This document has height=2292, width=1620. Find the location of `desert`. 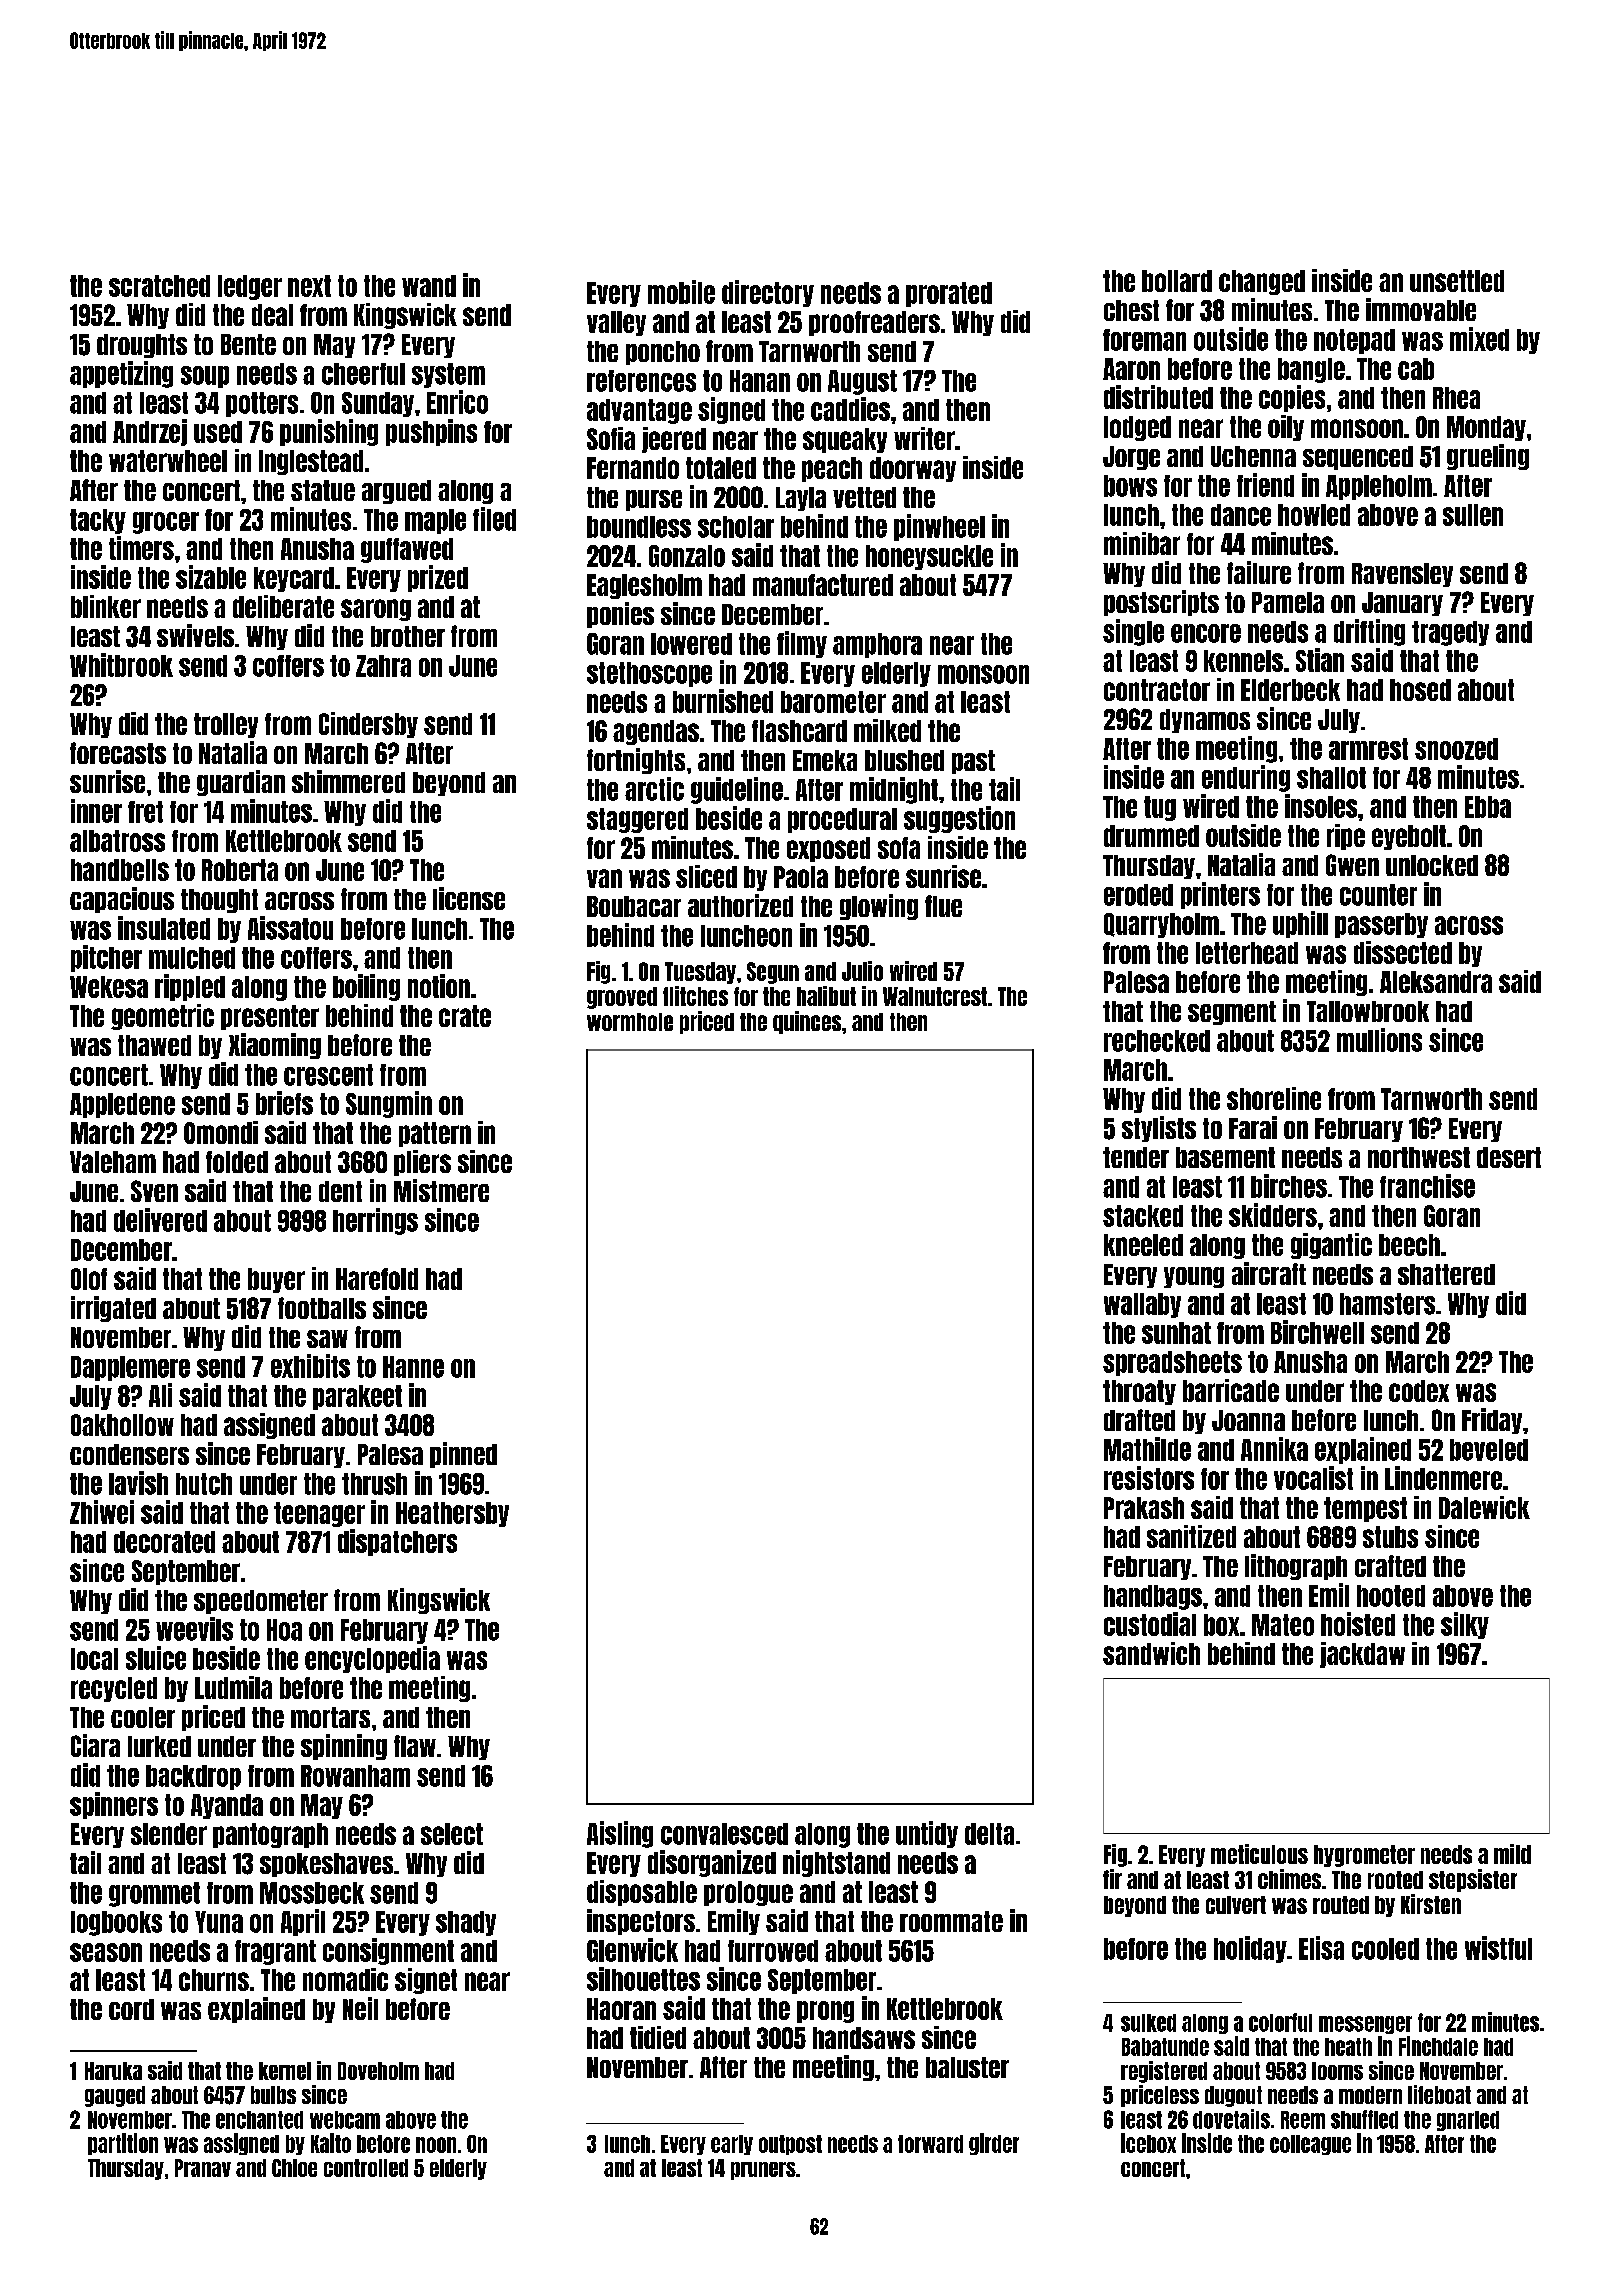

desert is located at coordinates (1509, 1157).
